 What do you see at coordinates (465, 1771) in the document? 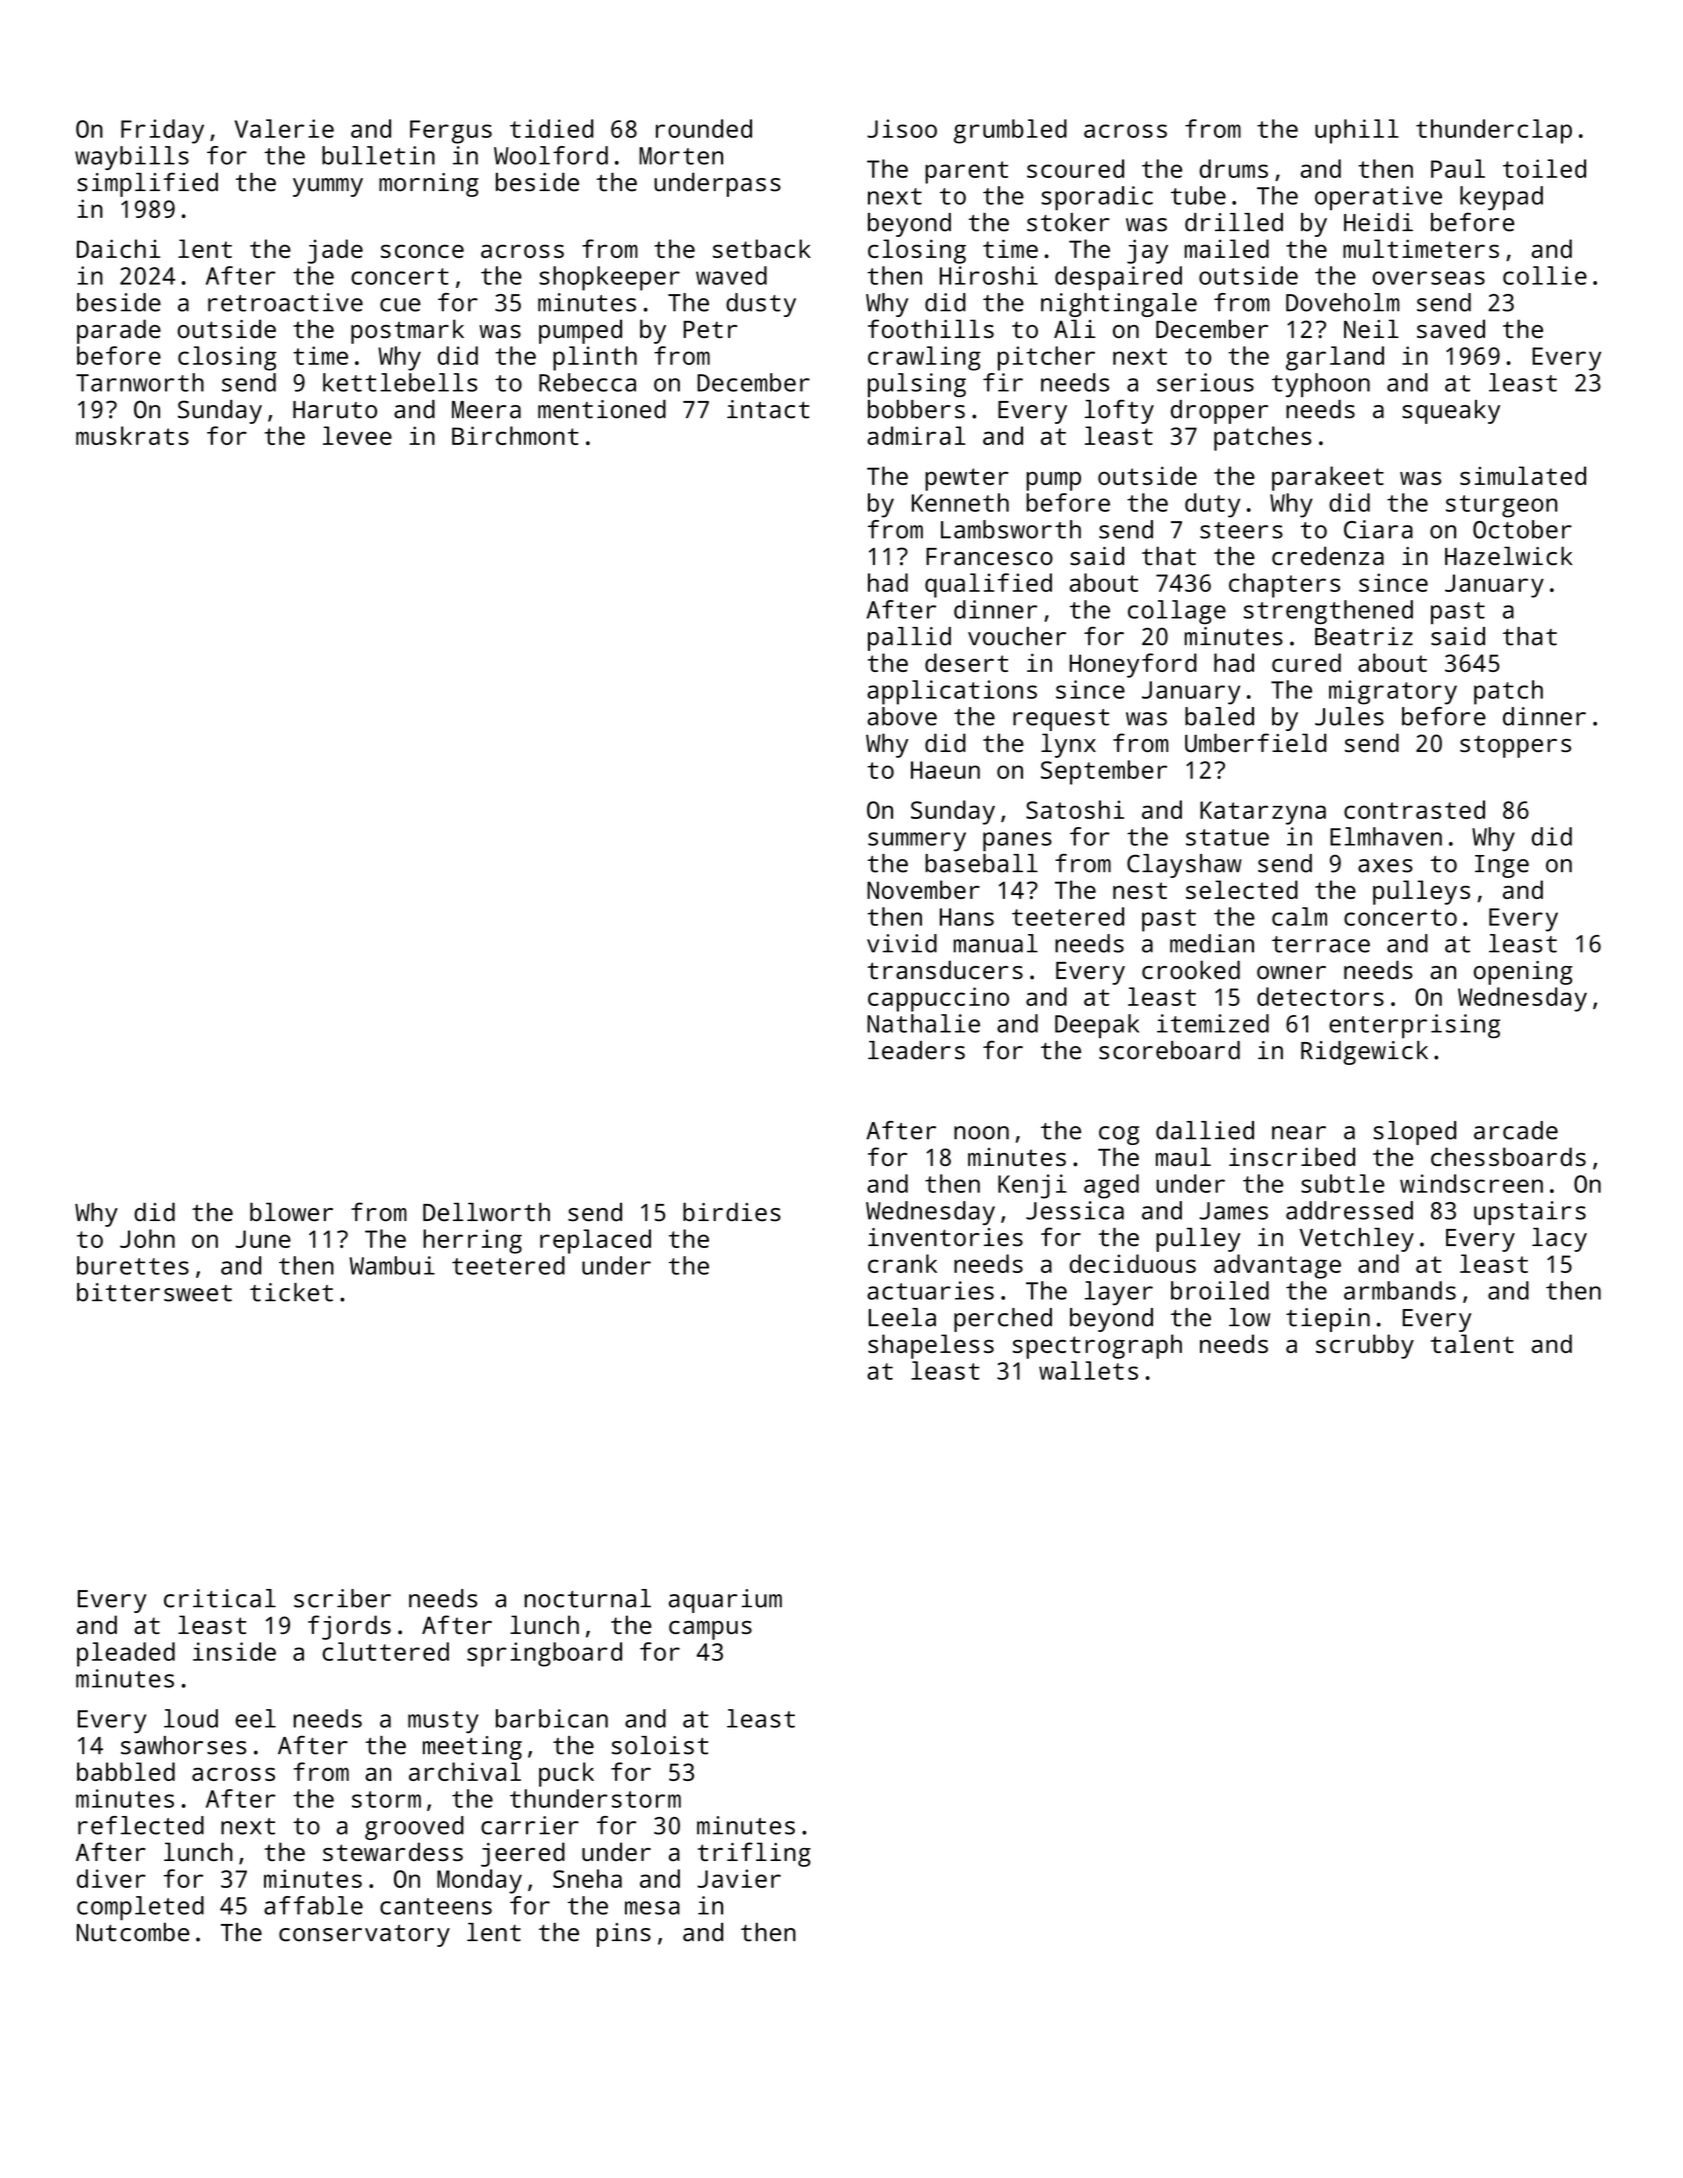
I see `archival` at bounding box center [465, 1771].
